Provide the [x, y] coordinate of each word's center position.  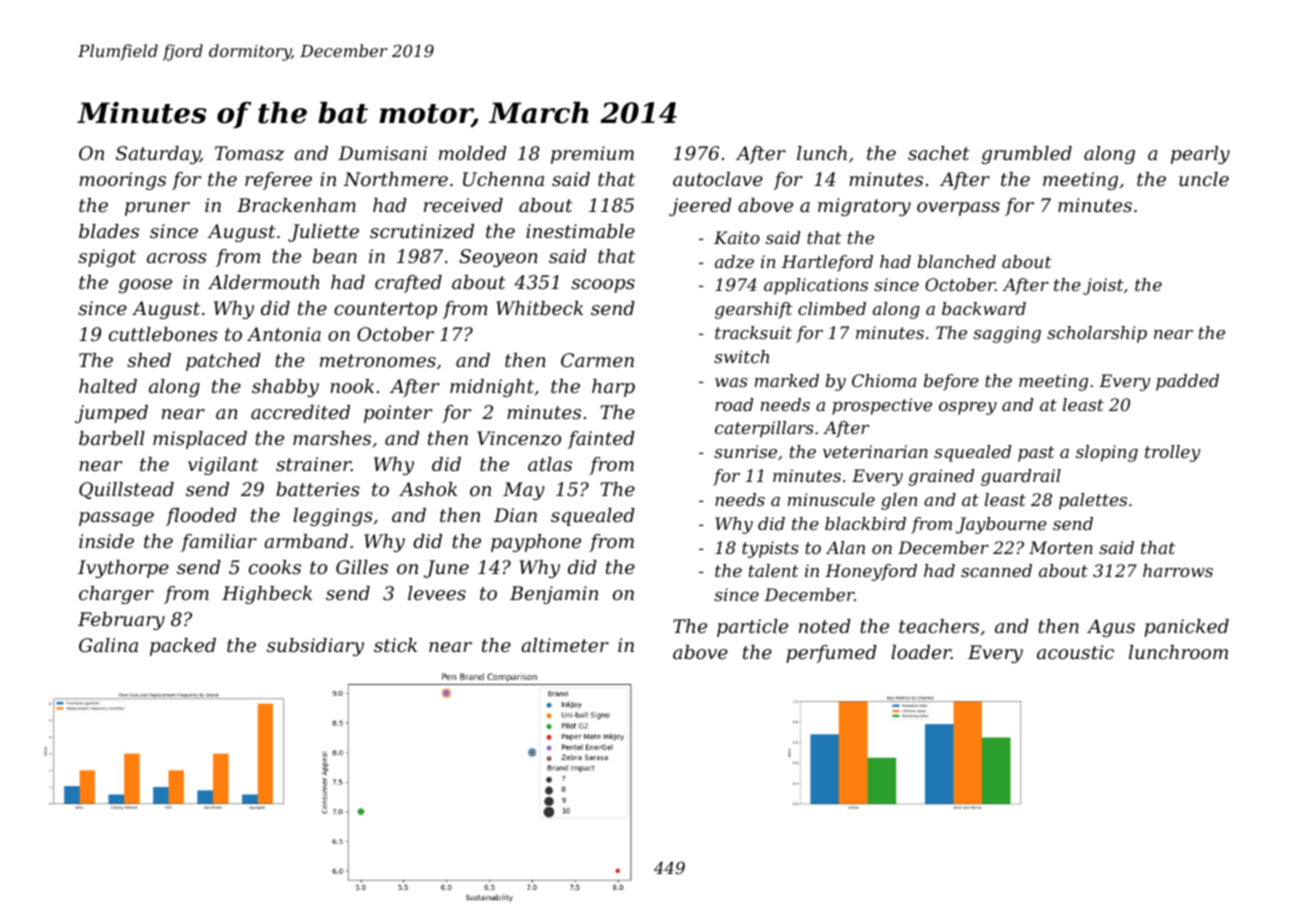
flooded [201, 517]
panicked [1186, 628]
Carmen [597, 360]
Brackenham [296, 205]
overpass [958, 209]
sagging [1007, 334]
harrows [1178, 570]
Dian [515, 515]
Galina [108, 645]
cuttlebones [163, 334]
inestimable [580, 231]
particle [752, 628]
